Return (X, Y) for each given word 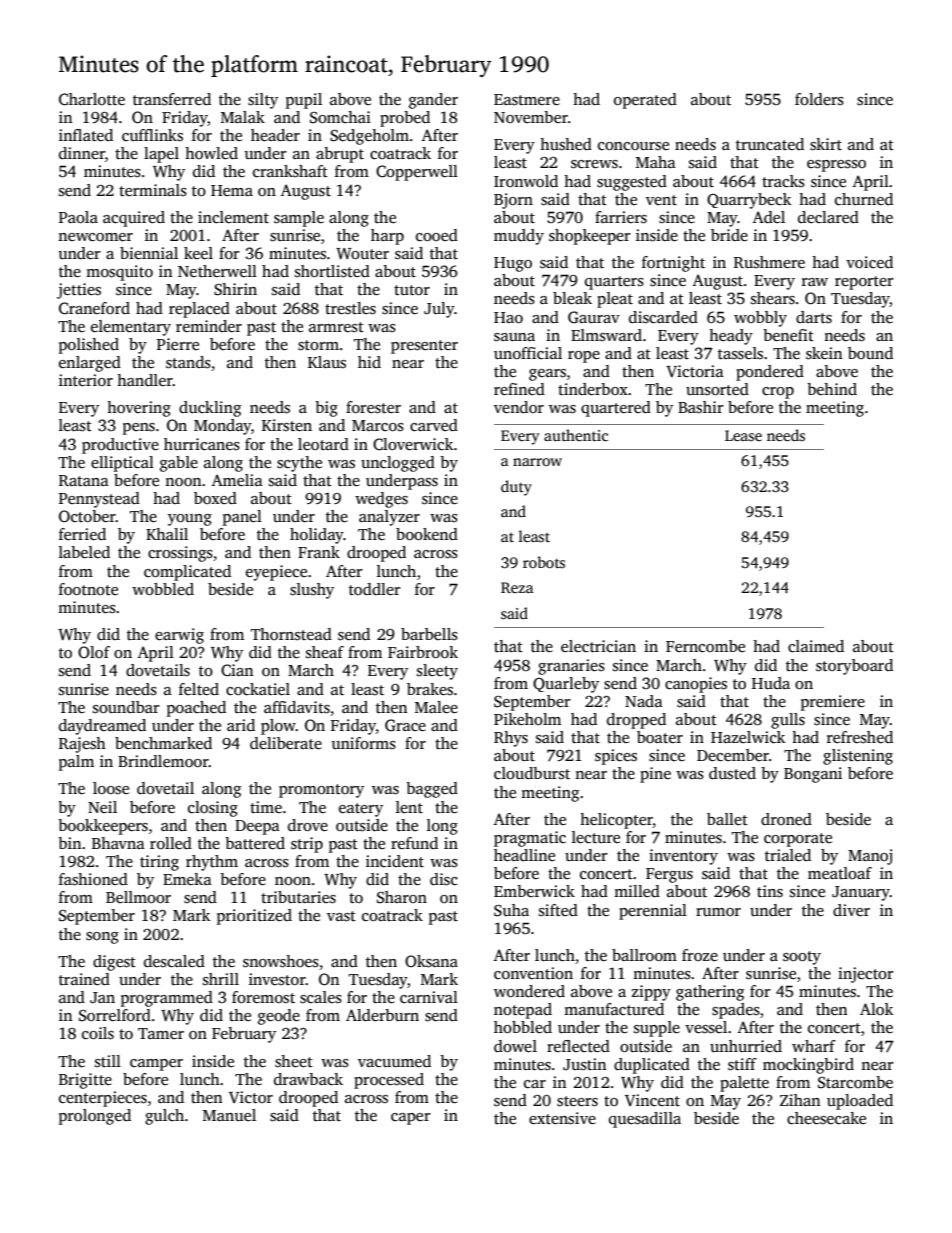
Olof (94, 652)
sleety (437, 672)
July (439, 310)
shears (773, 298)
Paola (78, 217)
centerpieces (103, 1099)
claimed (816, 646)
